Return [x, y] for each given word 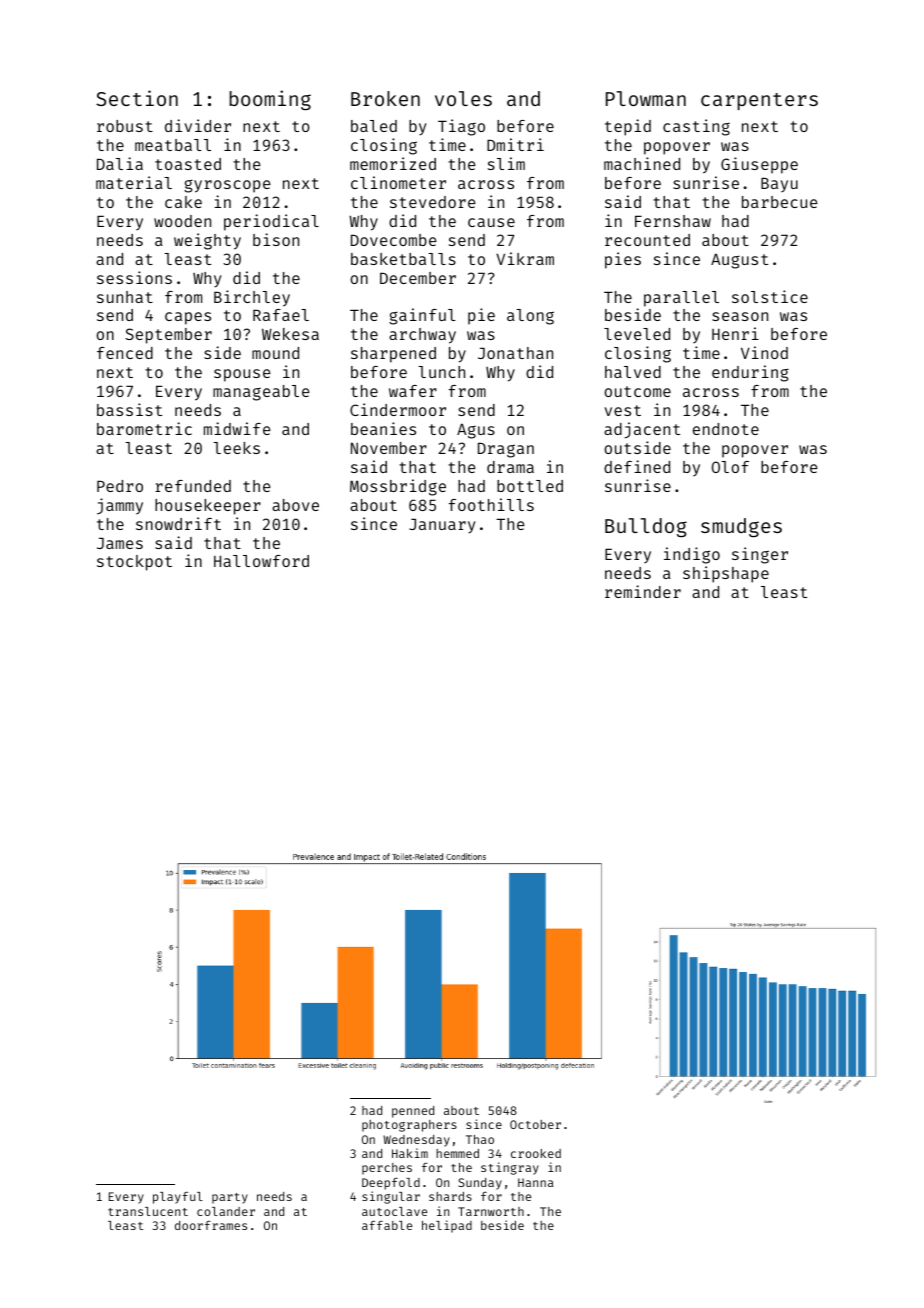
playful [178, 1198]
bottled [530, 486]
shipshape [726, 574]
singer [760, 555]
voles [463, 98]
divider [198, 125]
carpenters [759, 101]
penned [413, 1112]
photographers [409, 1126]
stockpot [134, 563]
